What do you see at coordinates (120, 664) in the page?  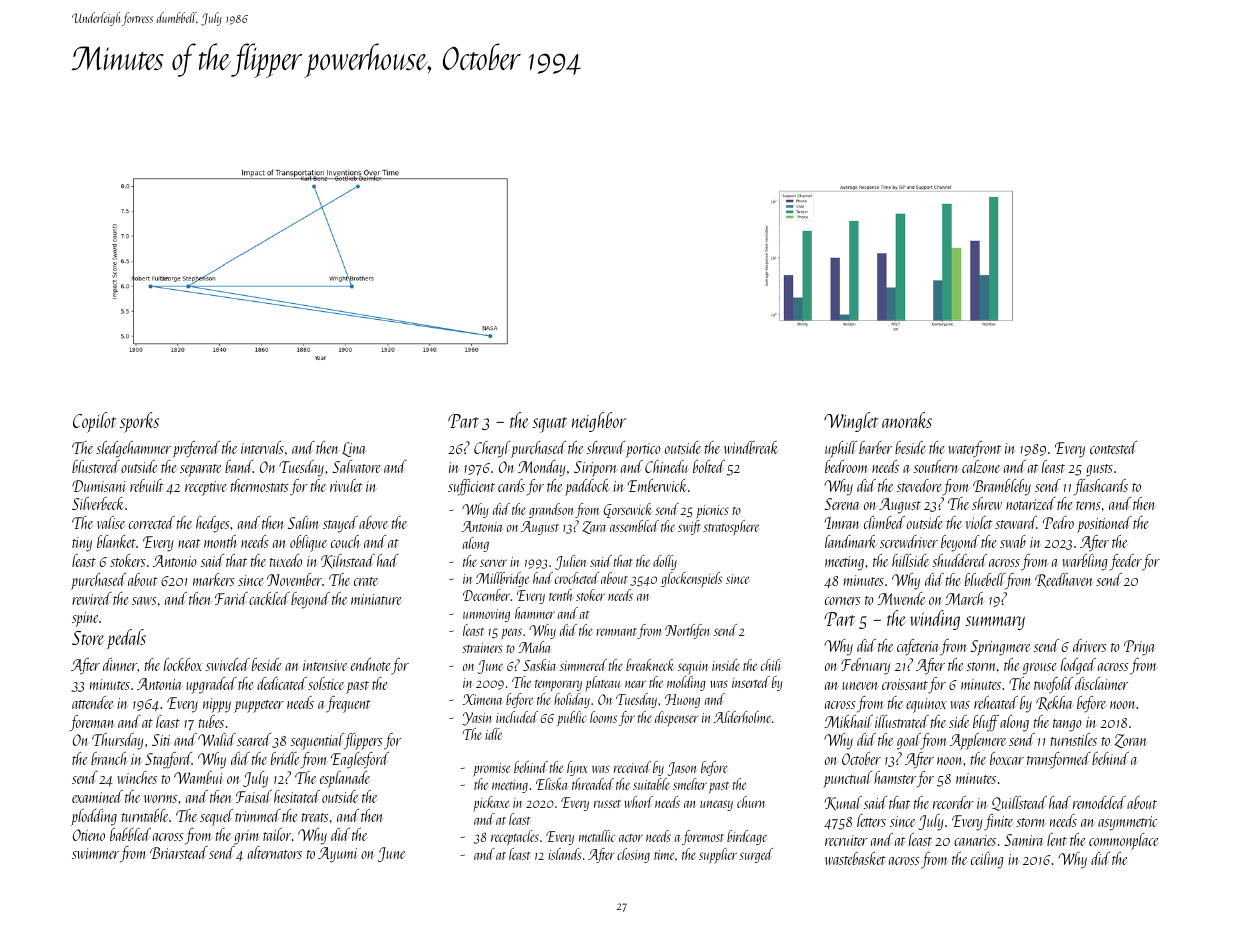 I see `dinner` at bounding box center [120, 664].
